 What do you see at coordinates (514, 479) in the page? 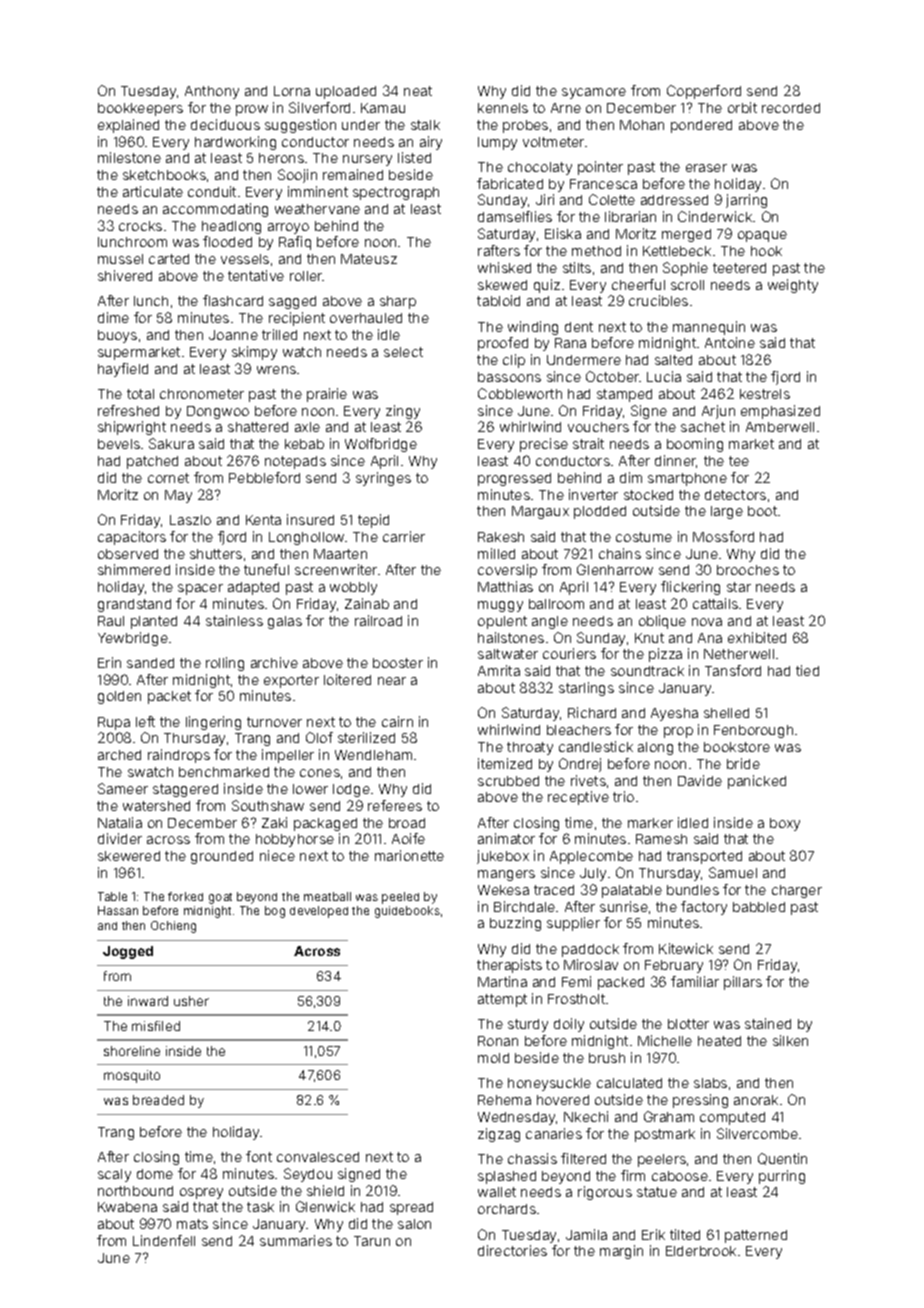
I see `progressed` at bounding box center [514, 479].
